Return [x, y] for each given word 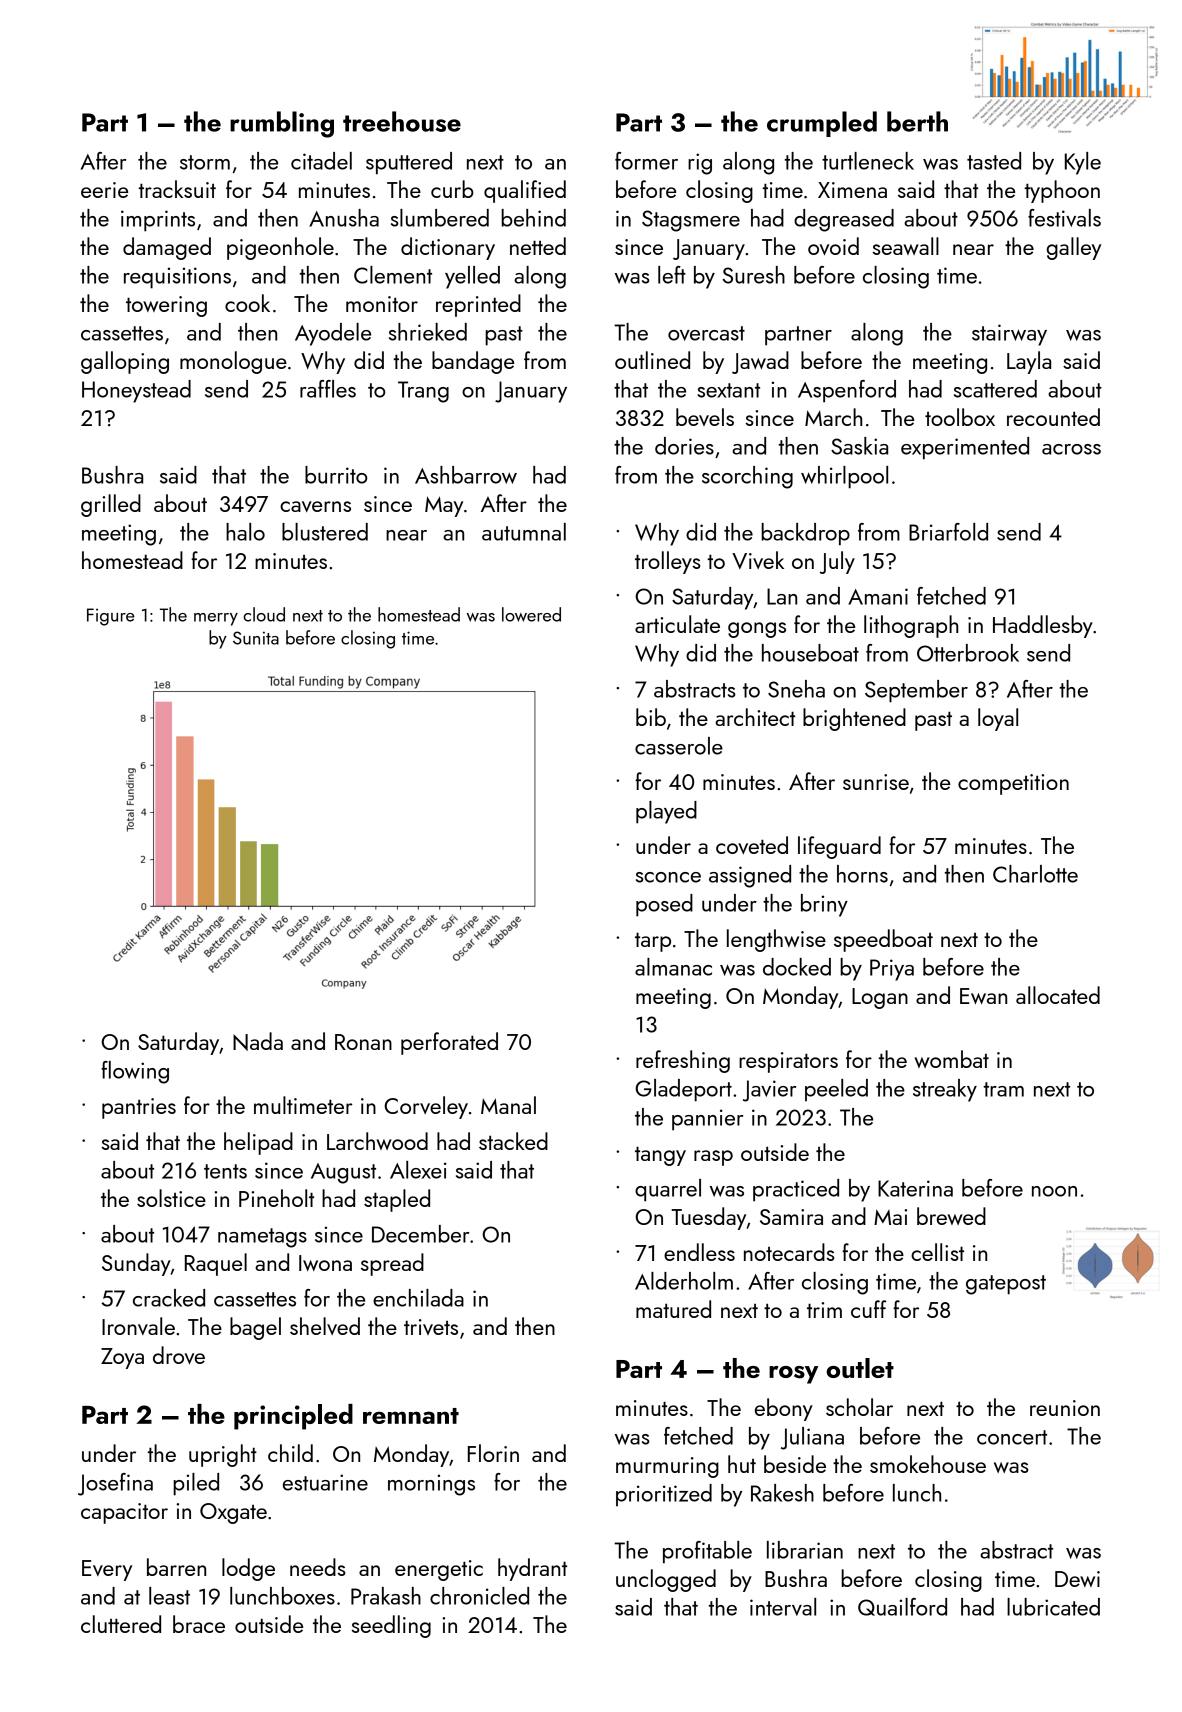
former [646, 161]
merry [216, 619]
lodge [248, 1569]
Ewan [983, 996]
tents [225, 1171]
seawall [905, 246]
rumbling [282, 124]
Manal [508, 1105]
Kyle [1083, 163]
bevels [705, 417]
